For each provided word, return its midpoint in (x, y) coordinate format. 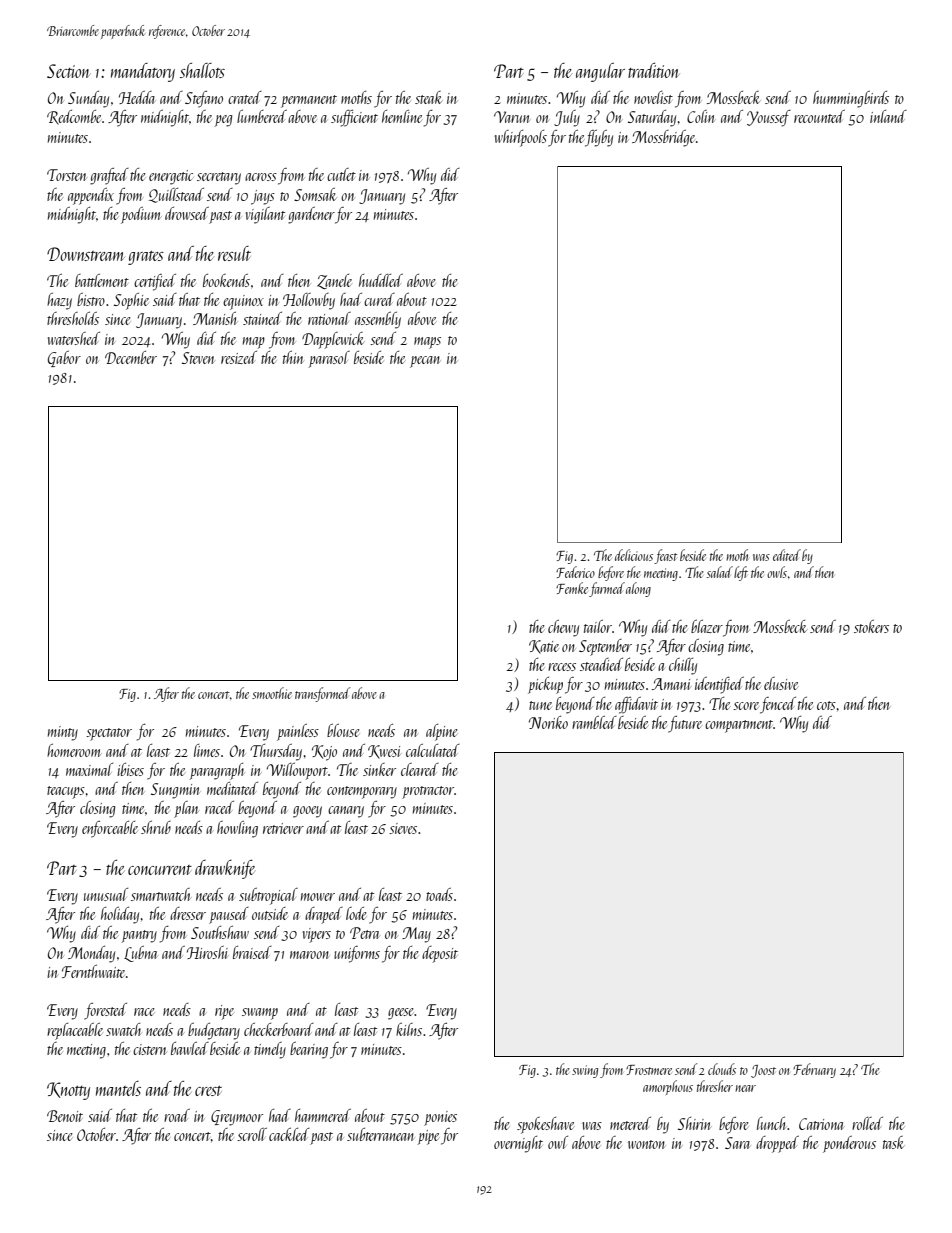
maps (427, 343)
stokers (871, 626)
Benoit (65, 1116)
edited (787, 555)
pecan (425, 362)
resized (239, 357)
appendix (91, 196)
